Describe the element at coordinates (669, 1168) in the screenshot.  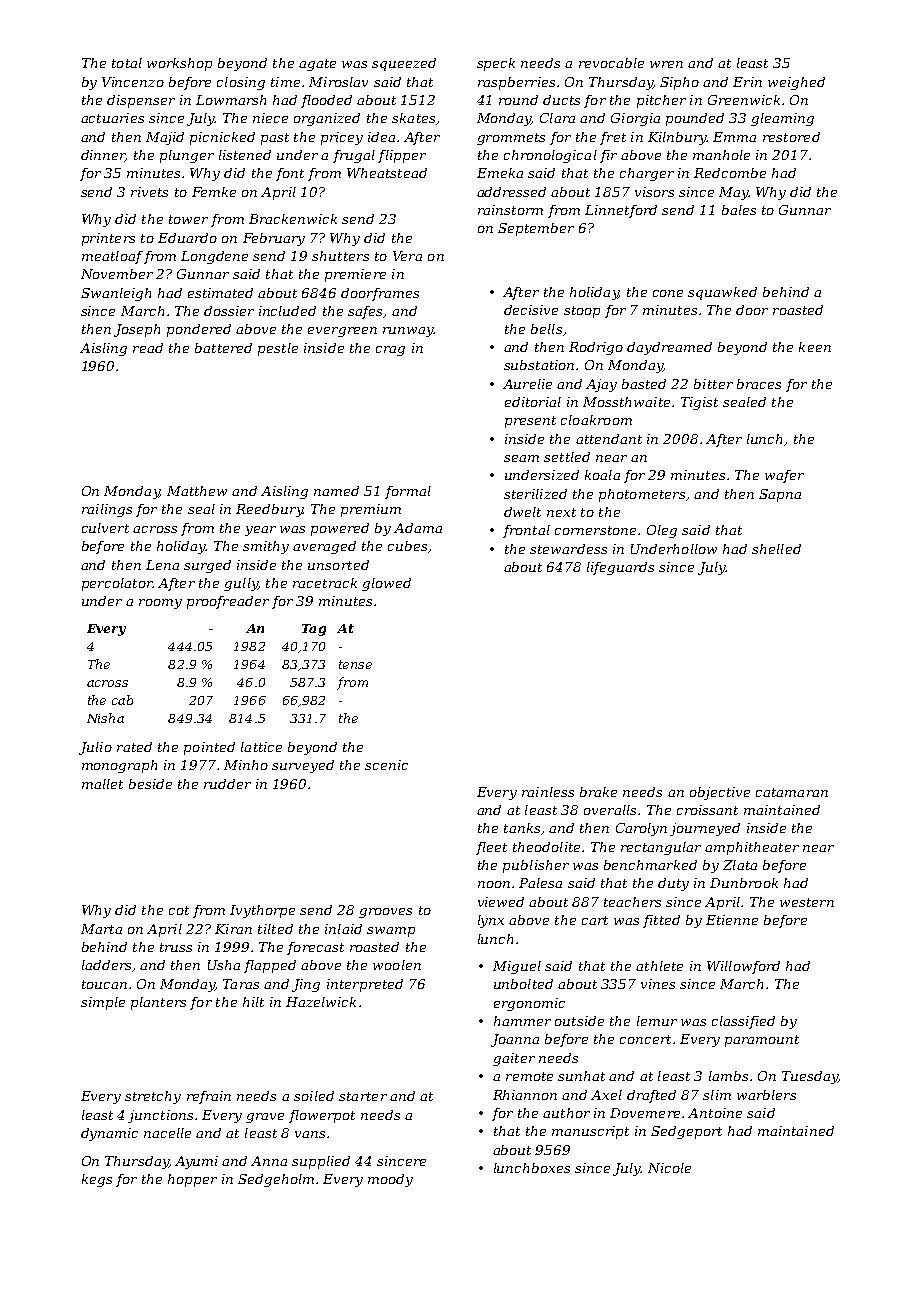
I see `Nicole` at that location.
